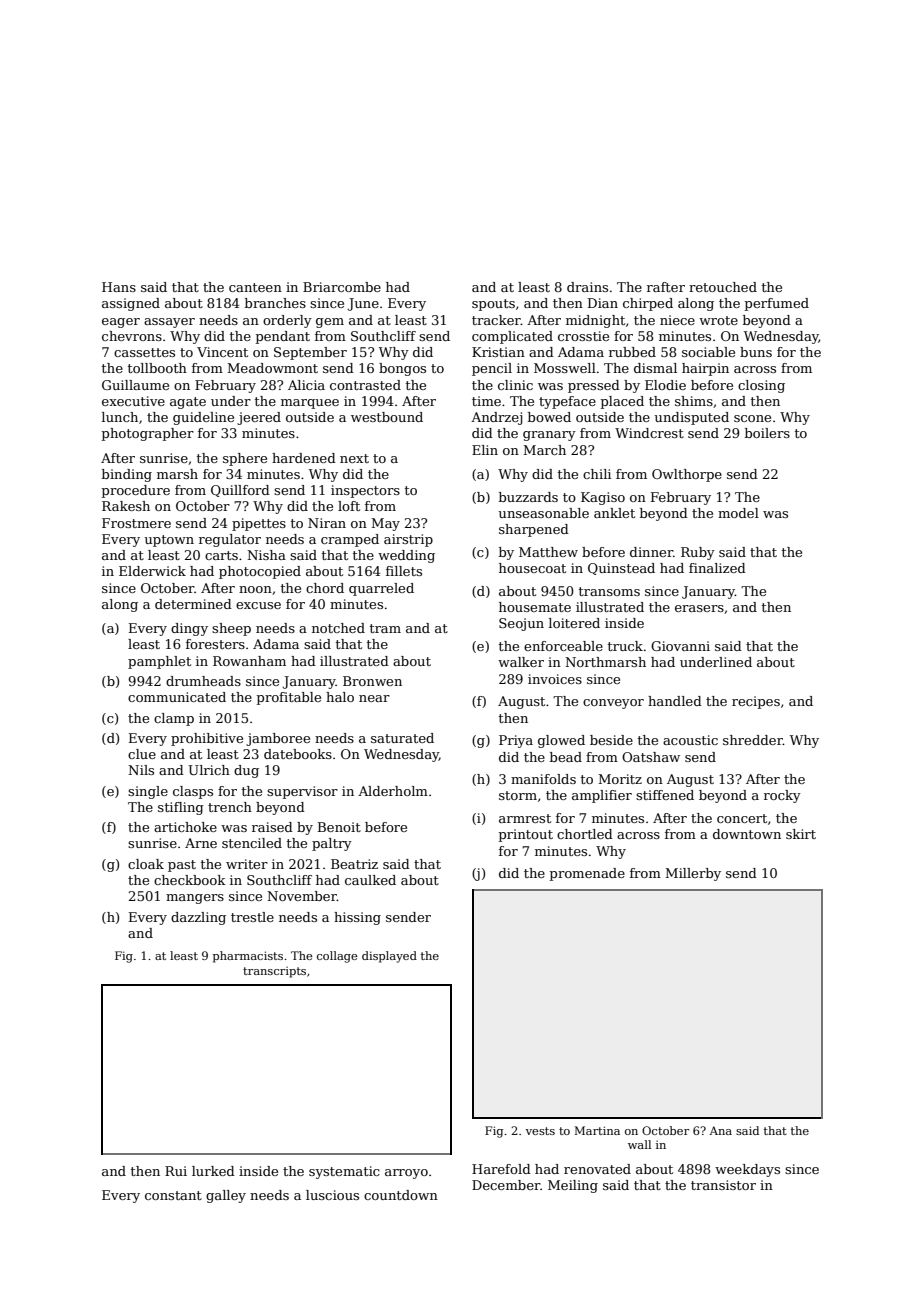 The width and height of the screenshot is (924, 1308). What do you see at coordinates (148, 434) in the screenshot?
I see `photographer` at bounding box center [148, 434].
